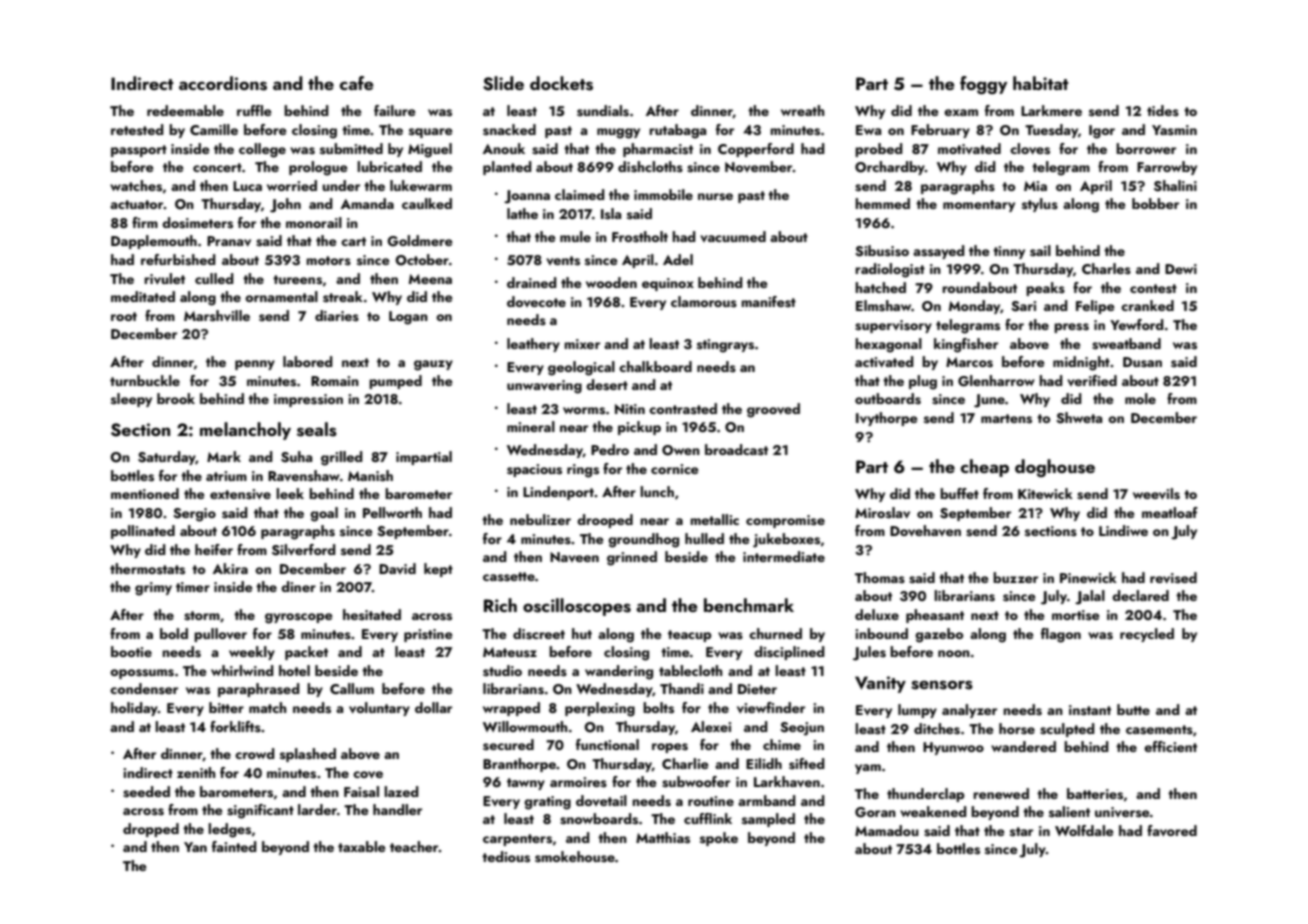  I want to click on Wolfdale, so click(1084, 830).
